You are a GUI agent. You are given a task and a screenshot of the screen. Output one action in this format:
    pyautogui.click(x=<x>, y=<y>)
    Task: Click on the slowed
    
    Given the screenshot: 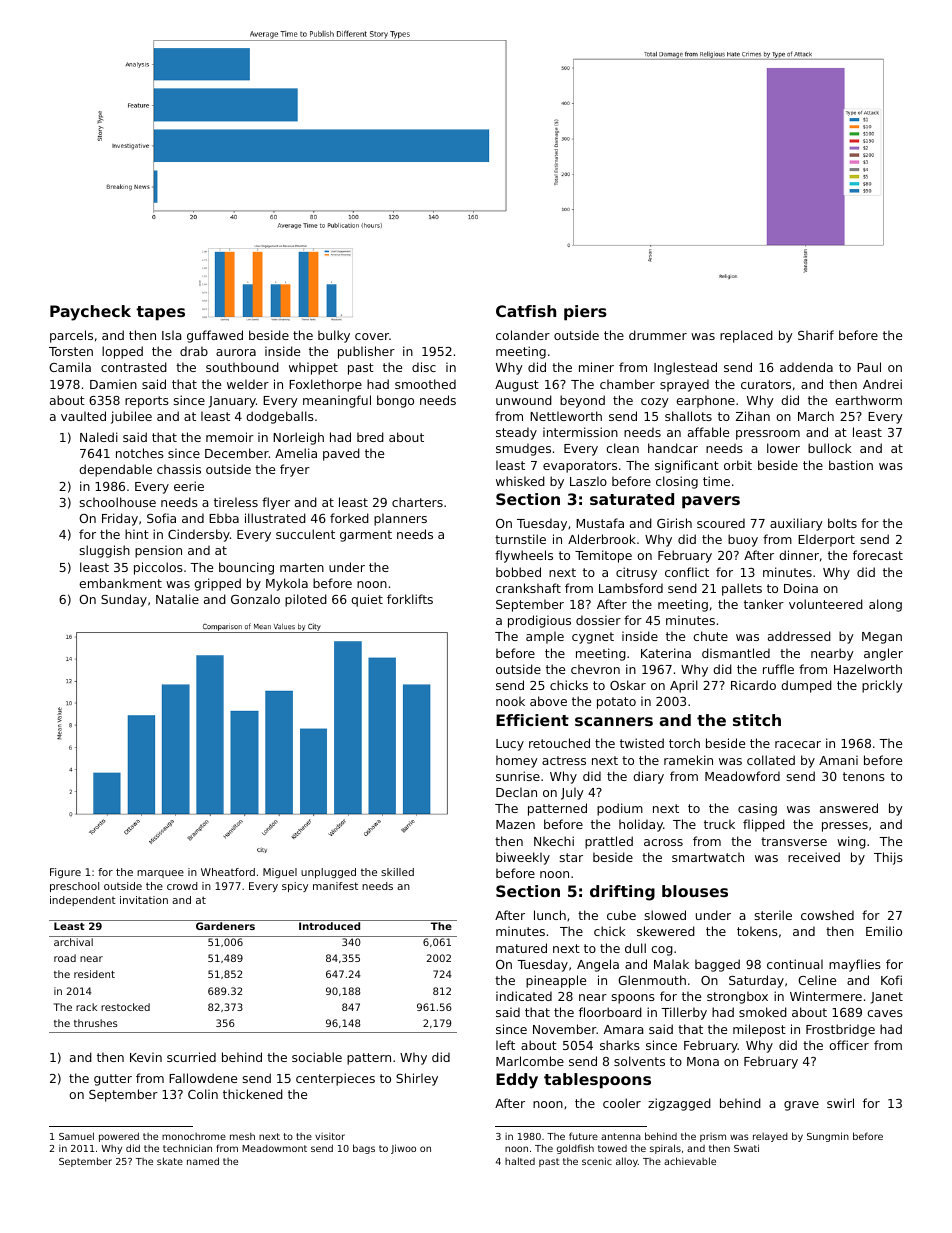 What is the action you would take?
    pyautogui.click(x=665, y=915)
